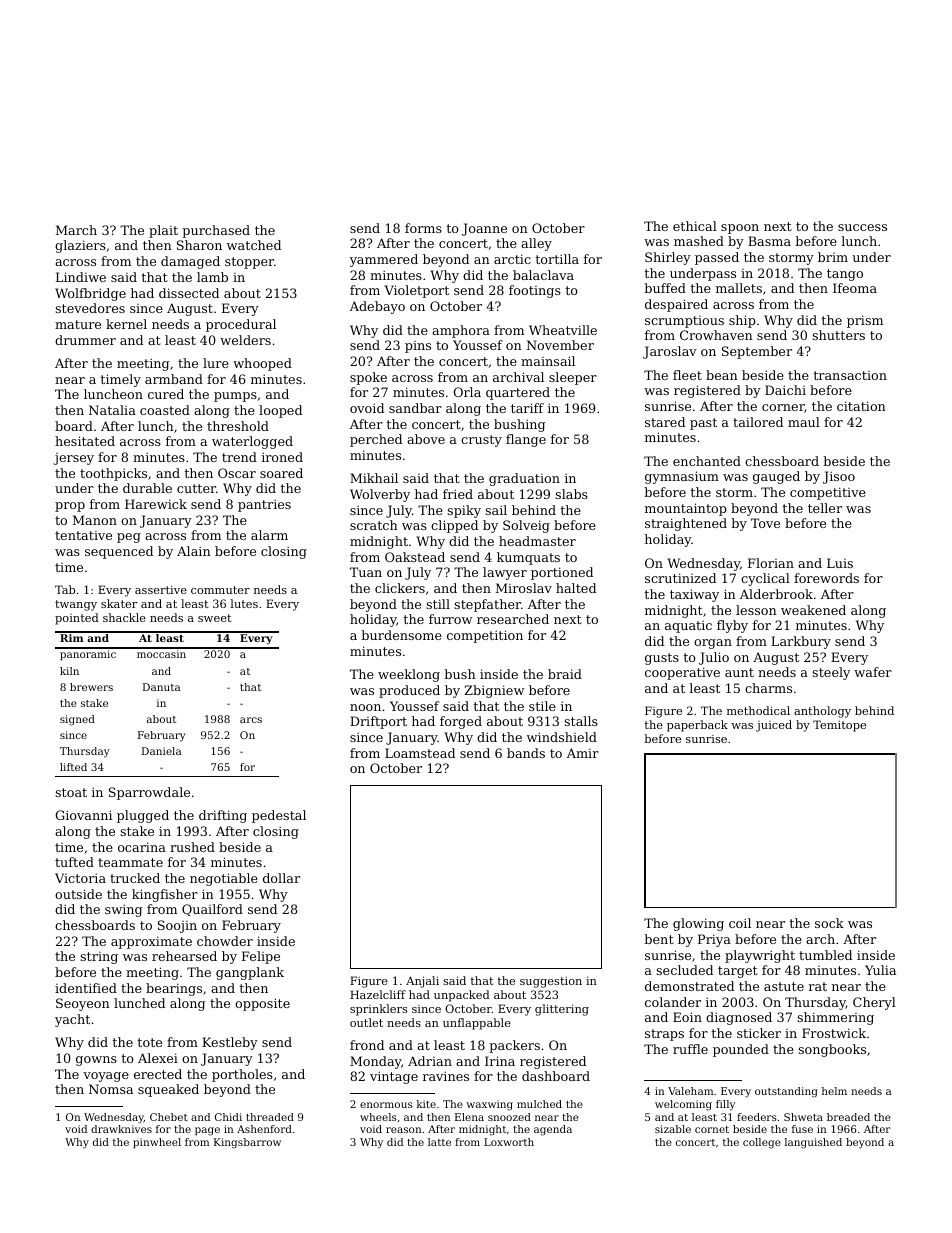 The image size is (952, 1233). I want to click on Alderbrook, so click(776, 594).
